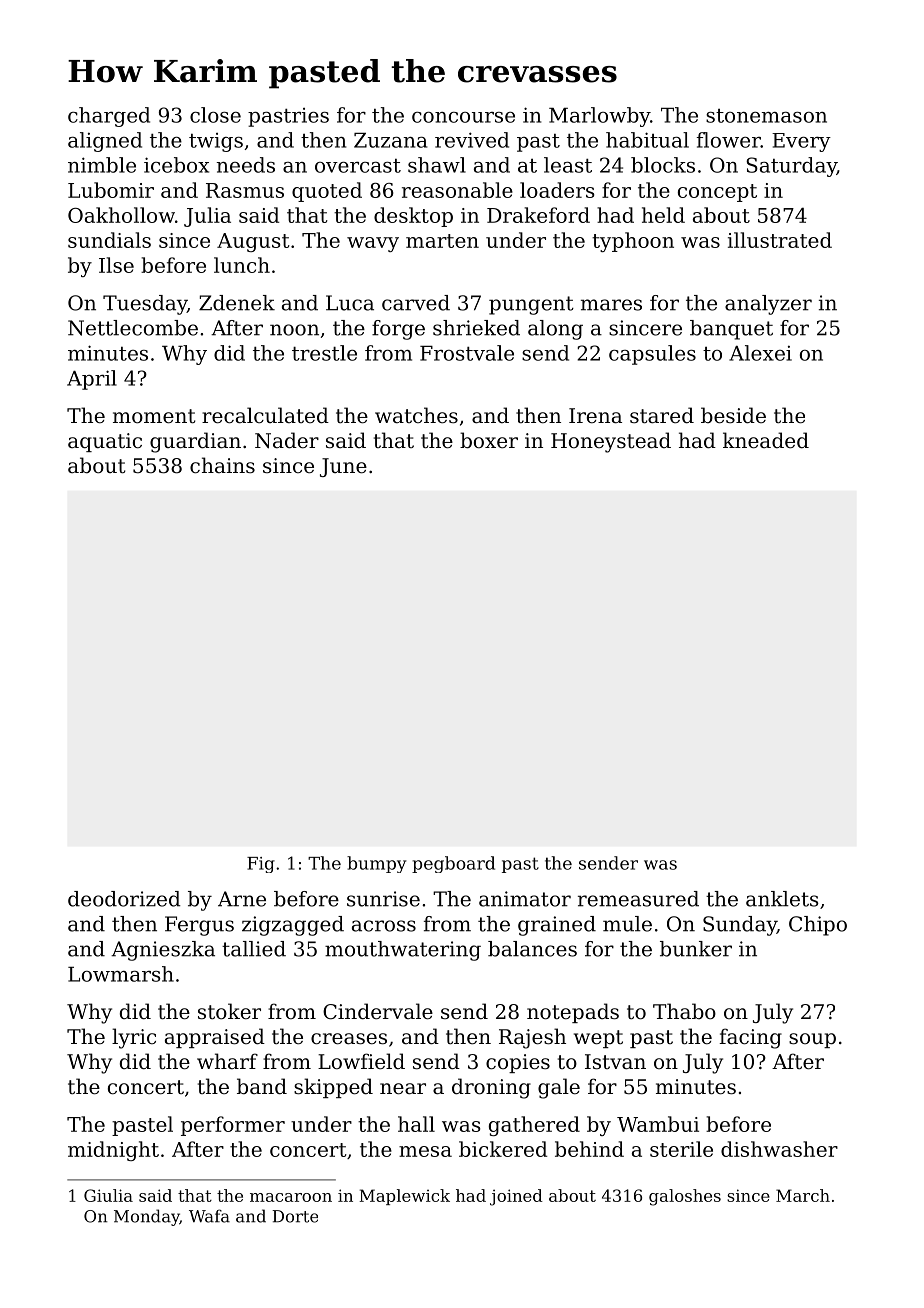 The width and height of the document is (924, 1308). Describe the element at coordinates (782, 899) in the document. I see `anklets` at that location.
